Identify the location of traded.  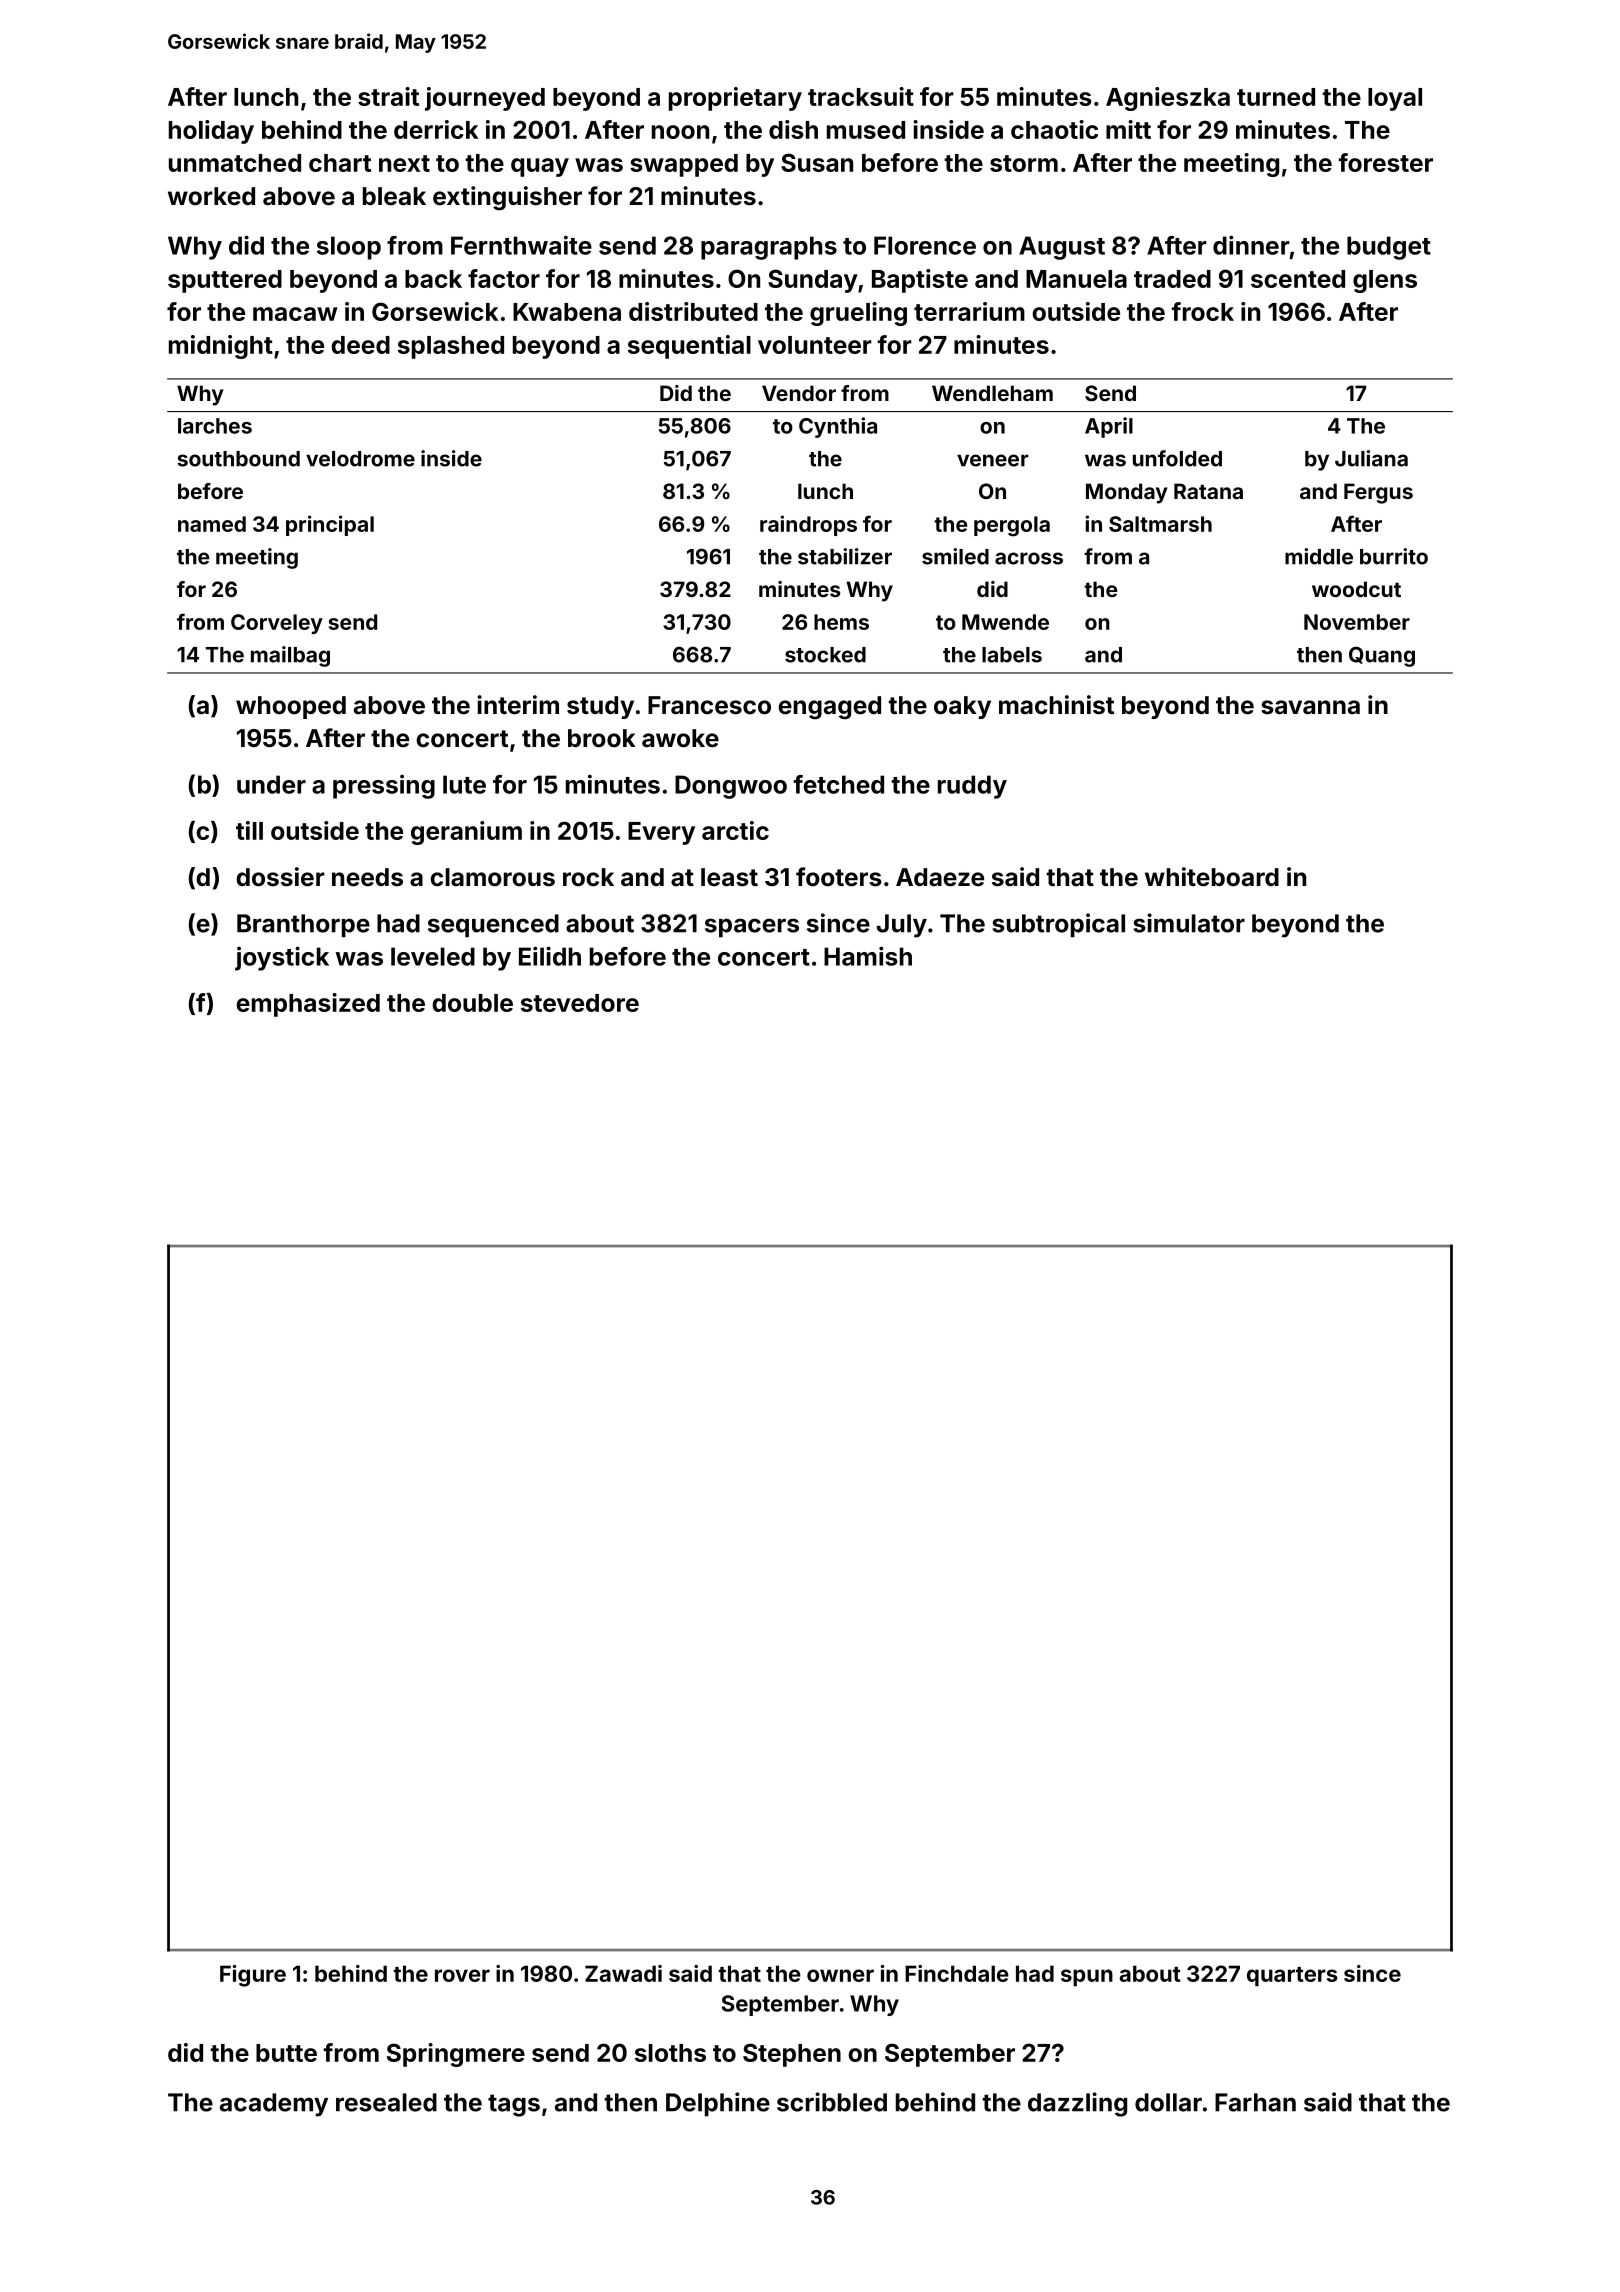
(1172, 279).
